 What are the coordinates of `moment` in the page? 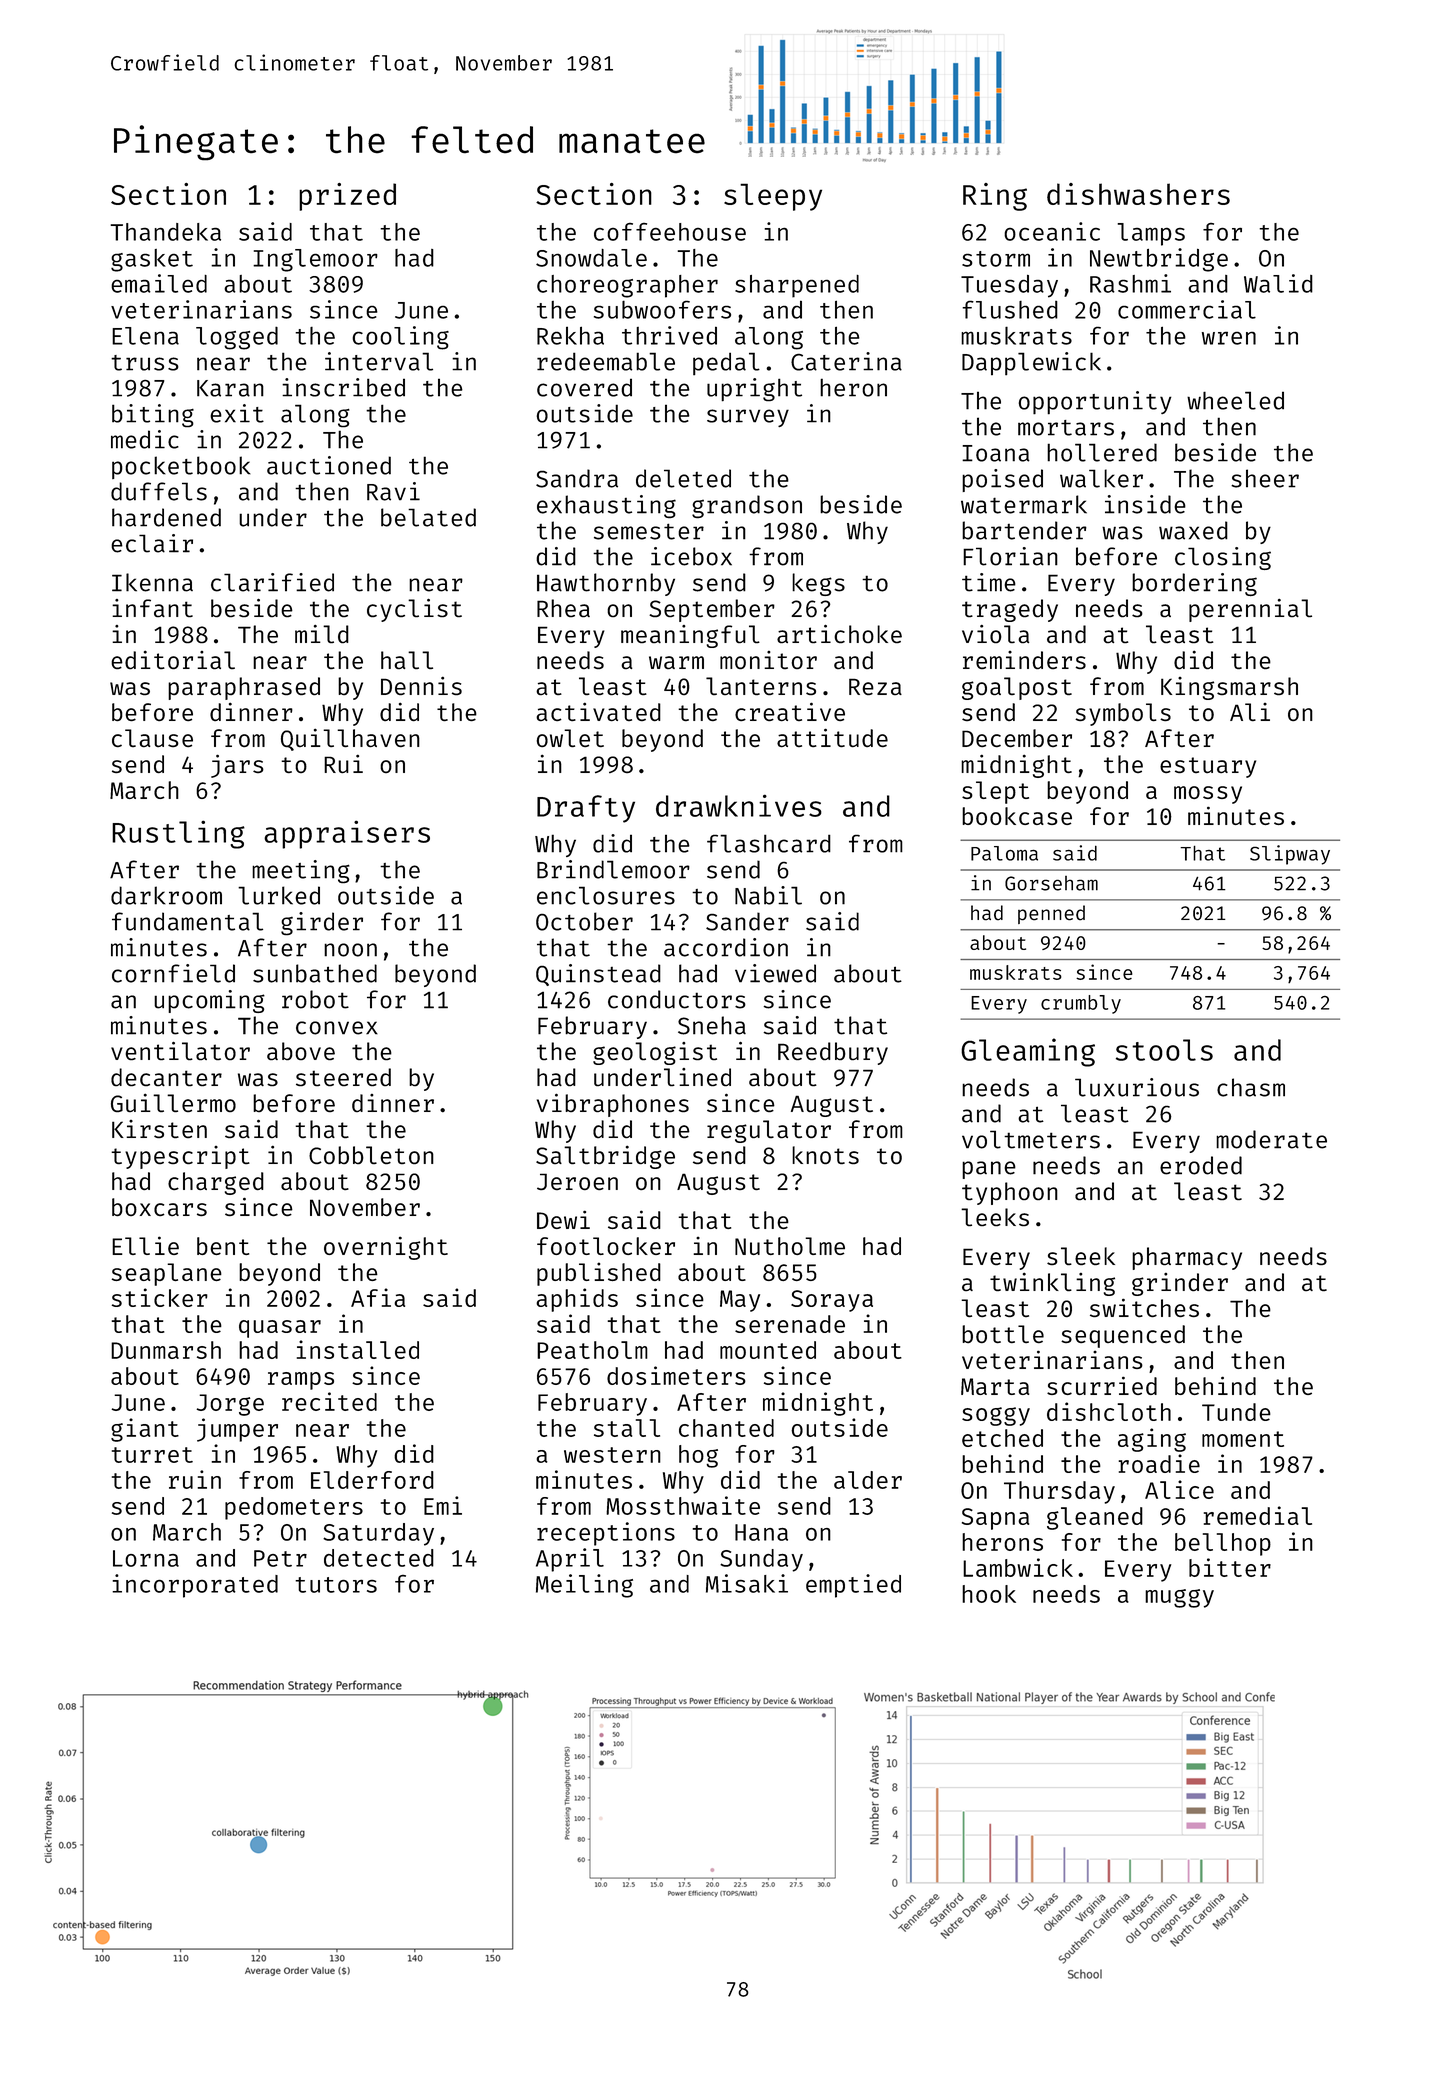 It's located at (1243, 1439).
